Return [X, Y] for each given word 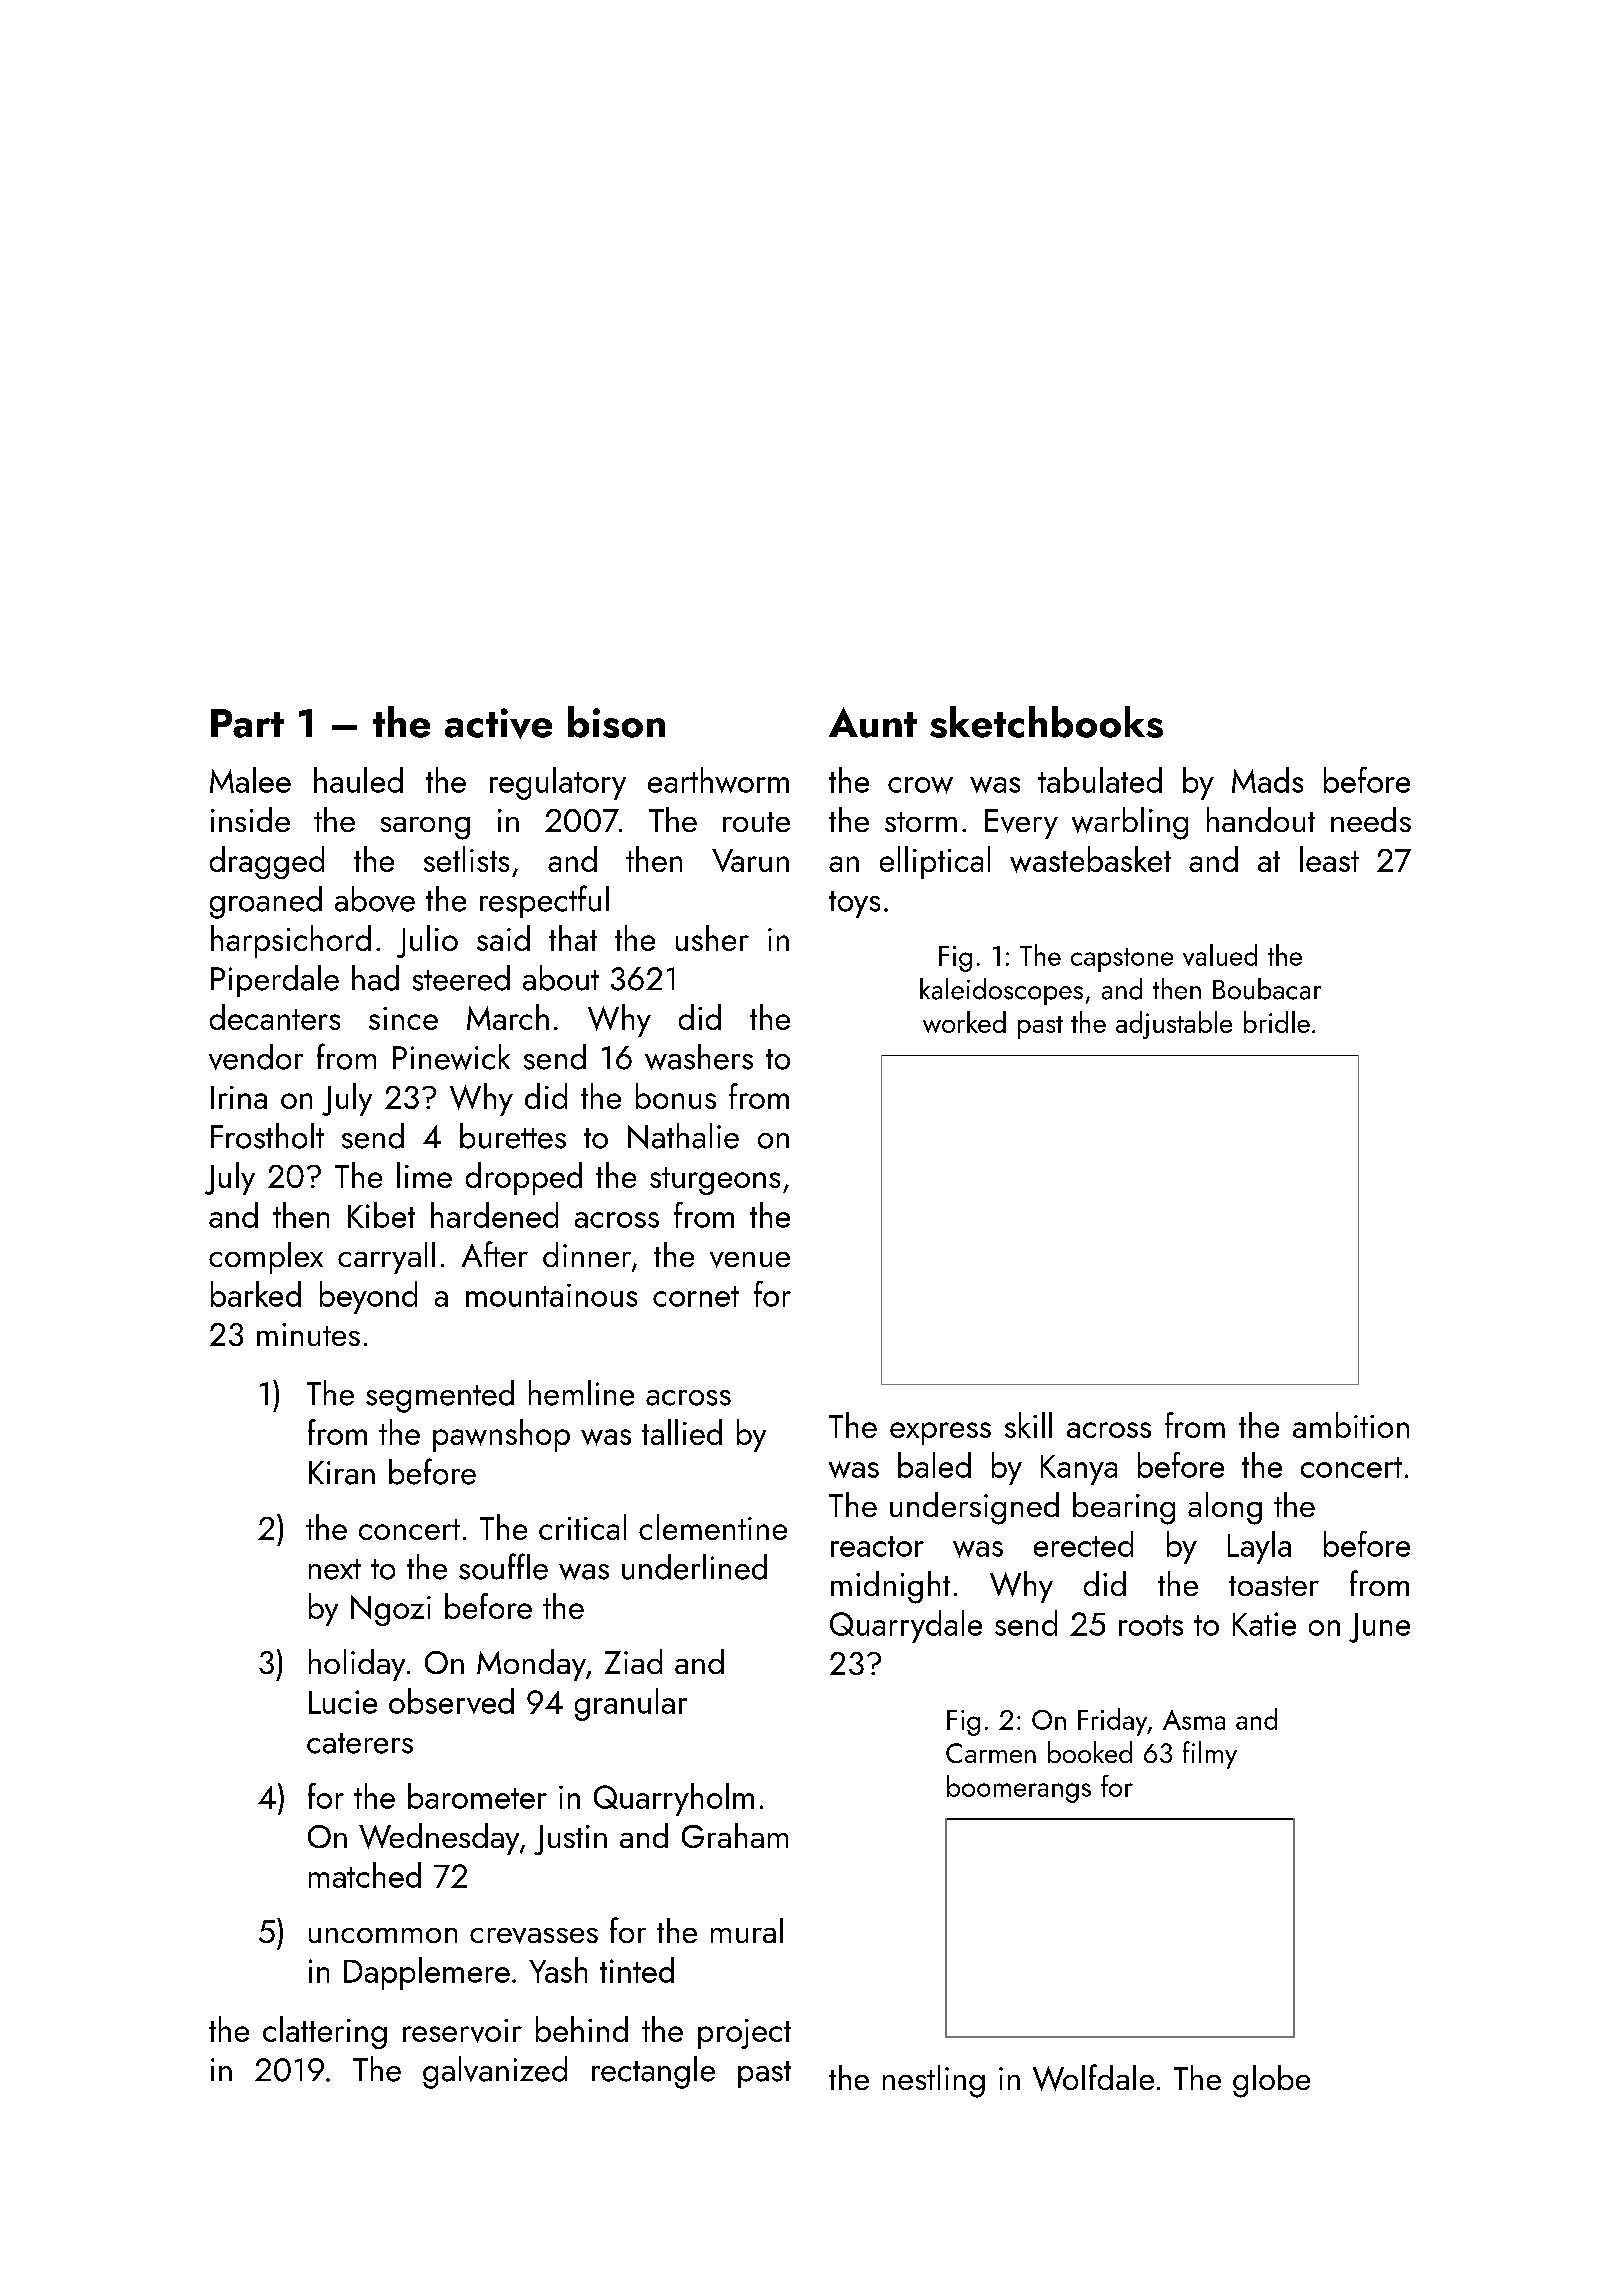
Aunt [873, 722]
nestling [934, 2081]
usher [712, 938]
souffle [503, 1566]
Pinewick [451, 1057]
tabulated [1100, 780]
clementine [713, 1527]
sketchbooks [1046, 722]
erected [1083, 1544]
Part [247, 723]
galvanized [495, 2072]
